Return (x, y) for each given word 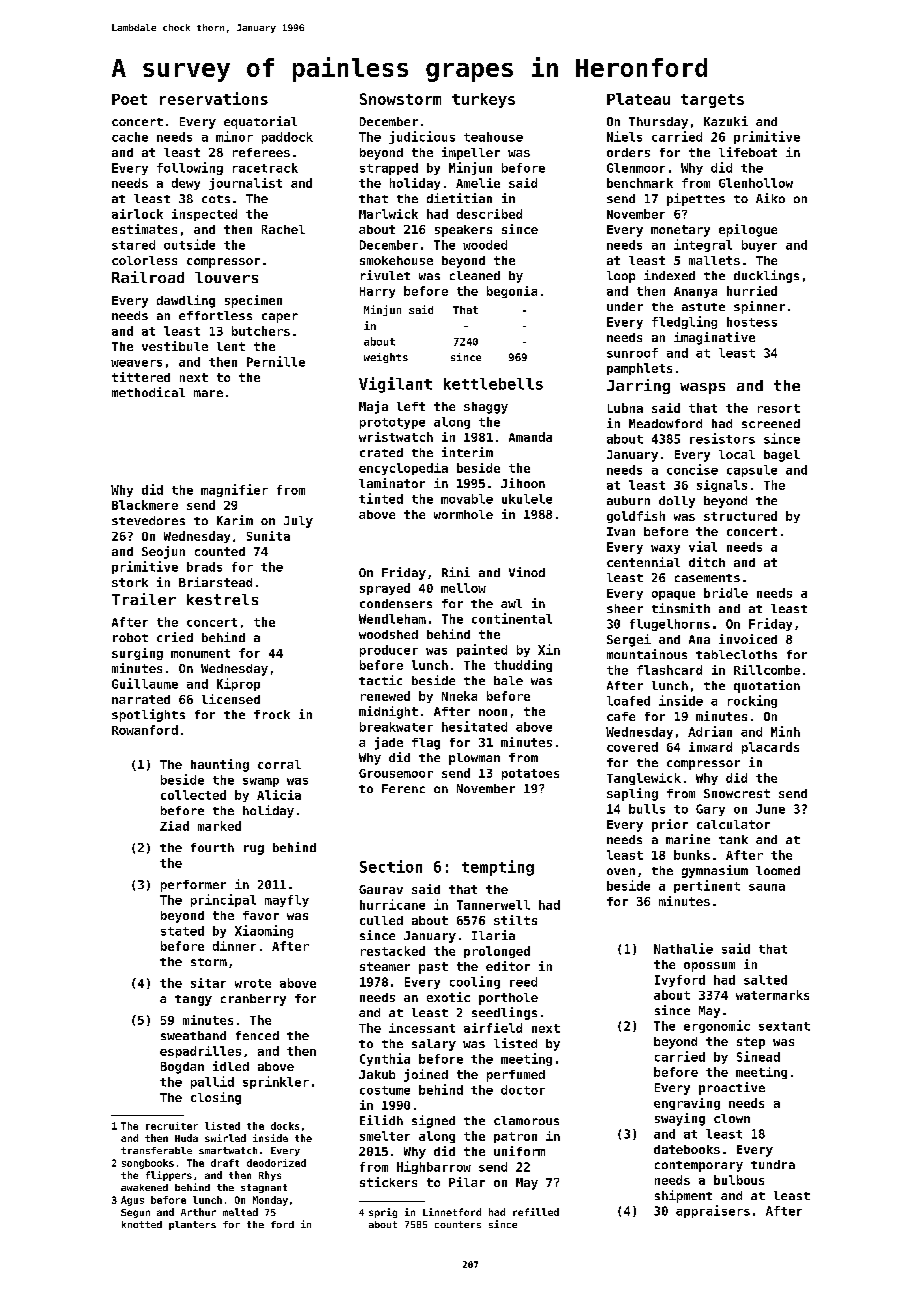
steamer (385, 966)
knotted (142, 1224)
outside (189, 244)
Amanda (530, 437)
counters (458, 1224)
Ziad (174, 826)
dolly (677, 502)
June (770, 809)
